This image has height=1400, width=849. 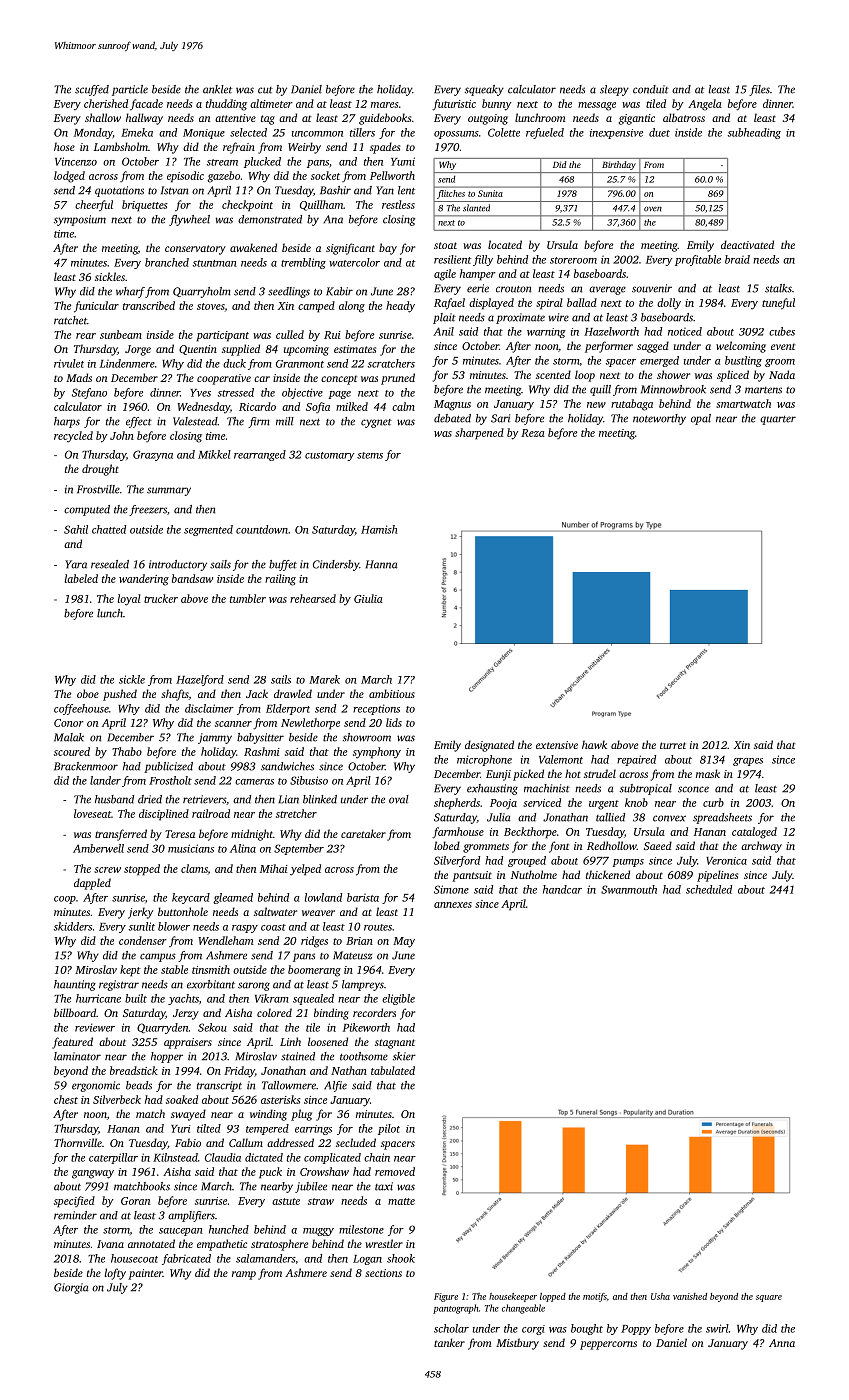 What do you see at coordinates (653, 209) in the image?
I see `oven` at bounding box center [653, 209].
